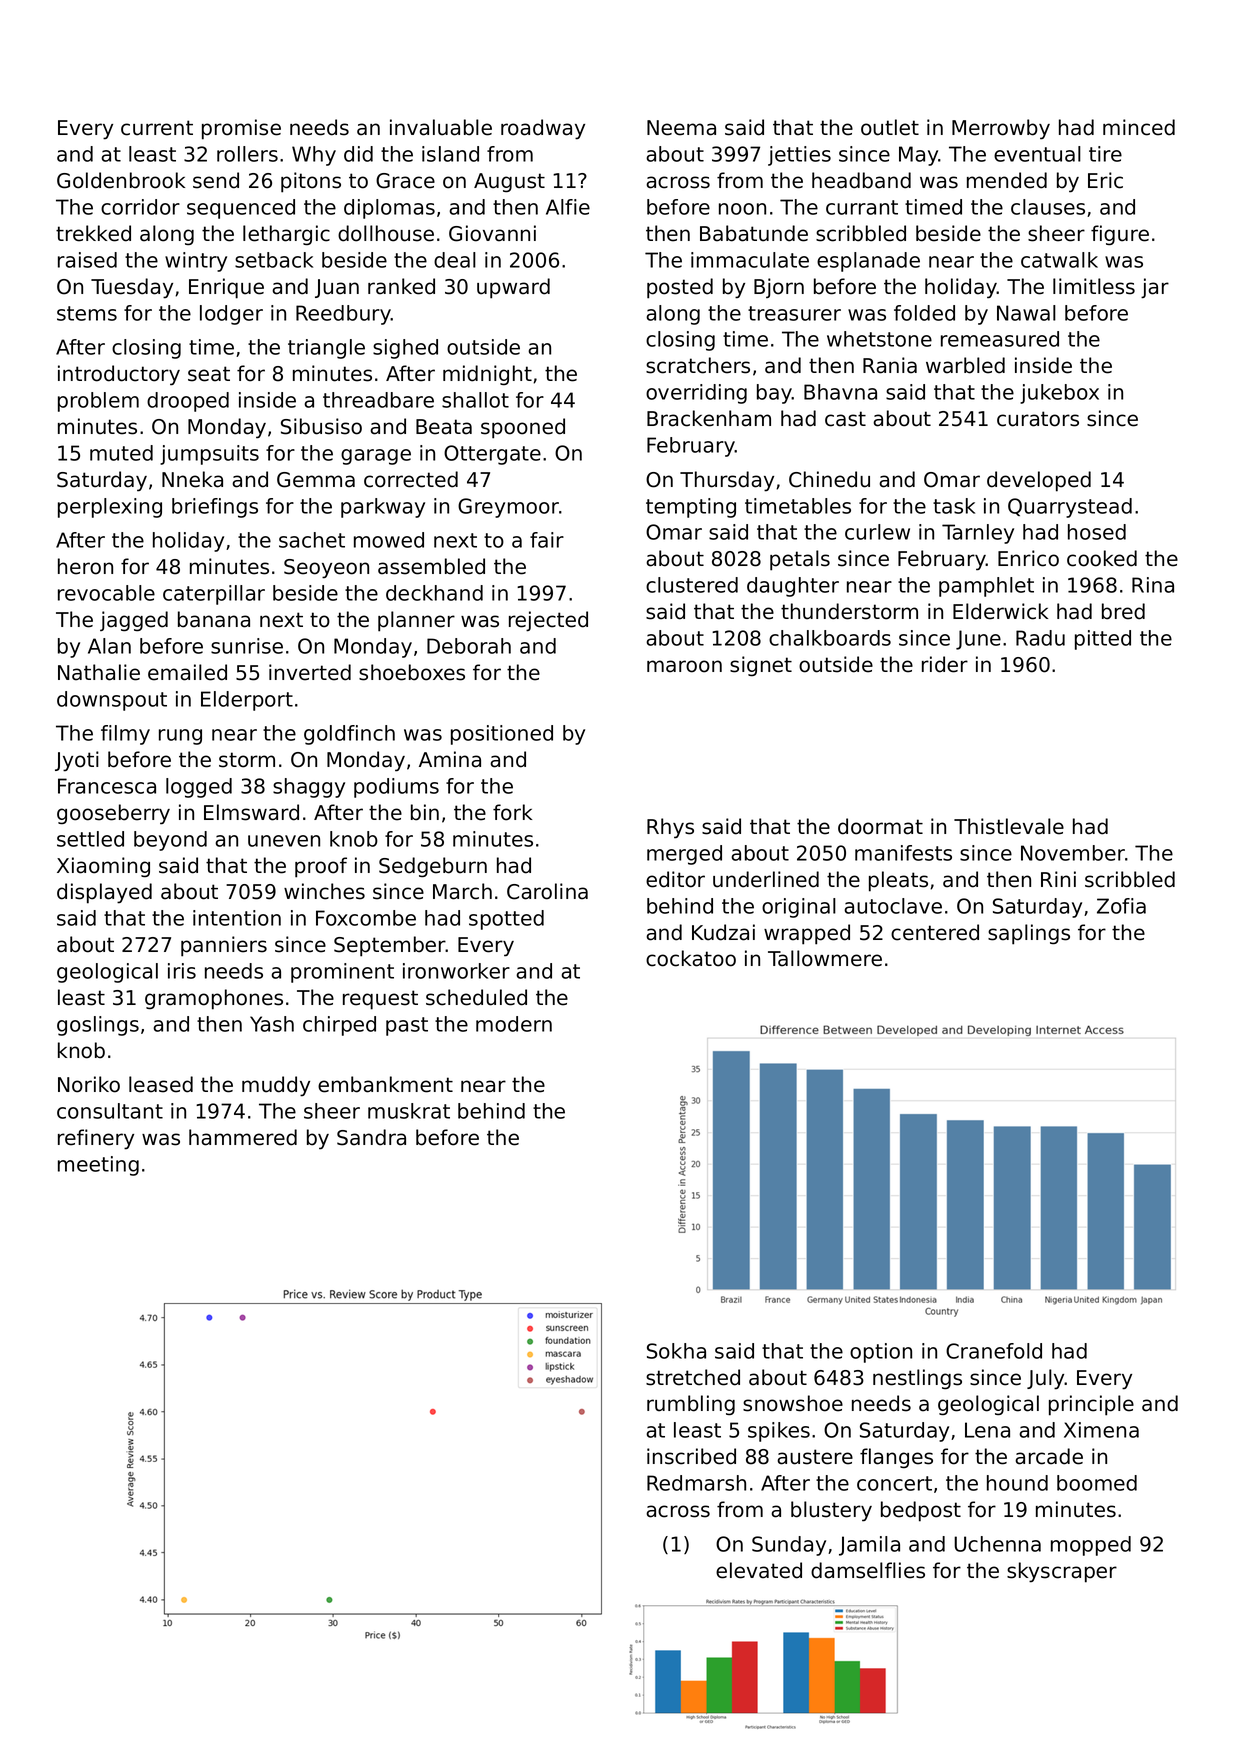 This page has width=1242, height=1756. I want to click on assembled, so click(431, 566).
